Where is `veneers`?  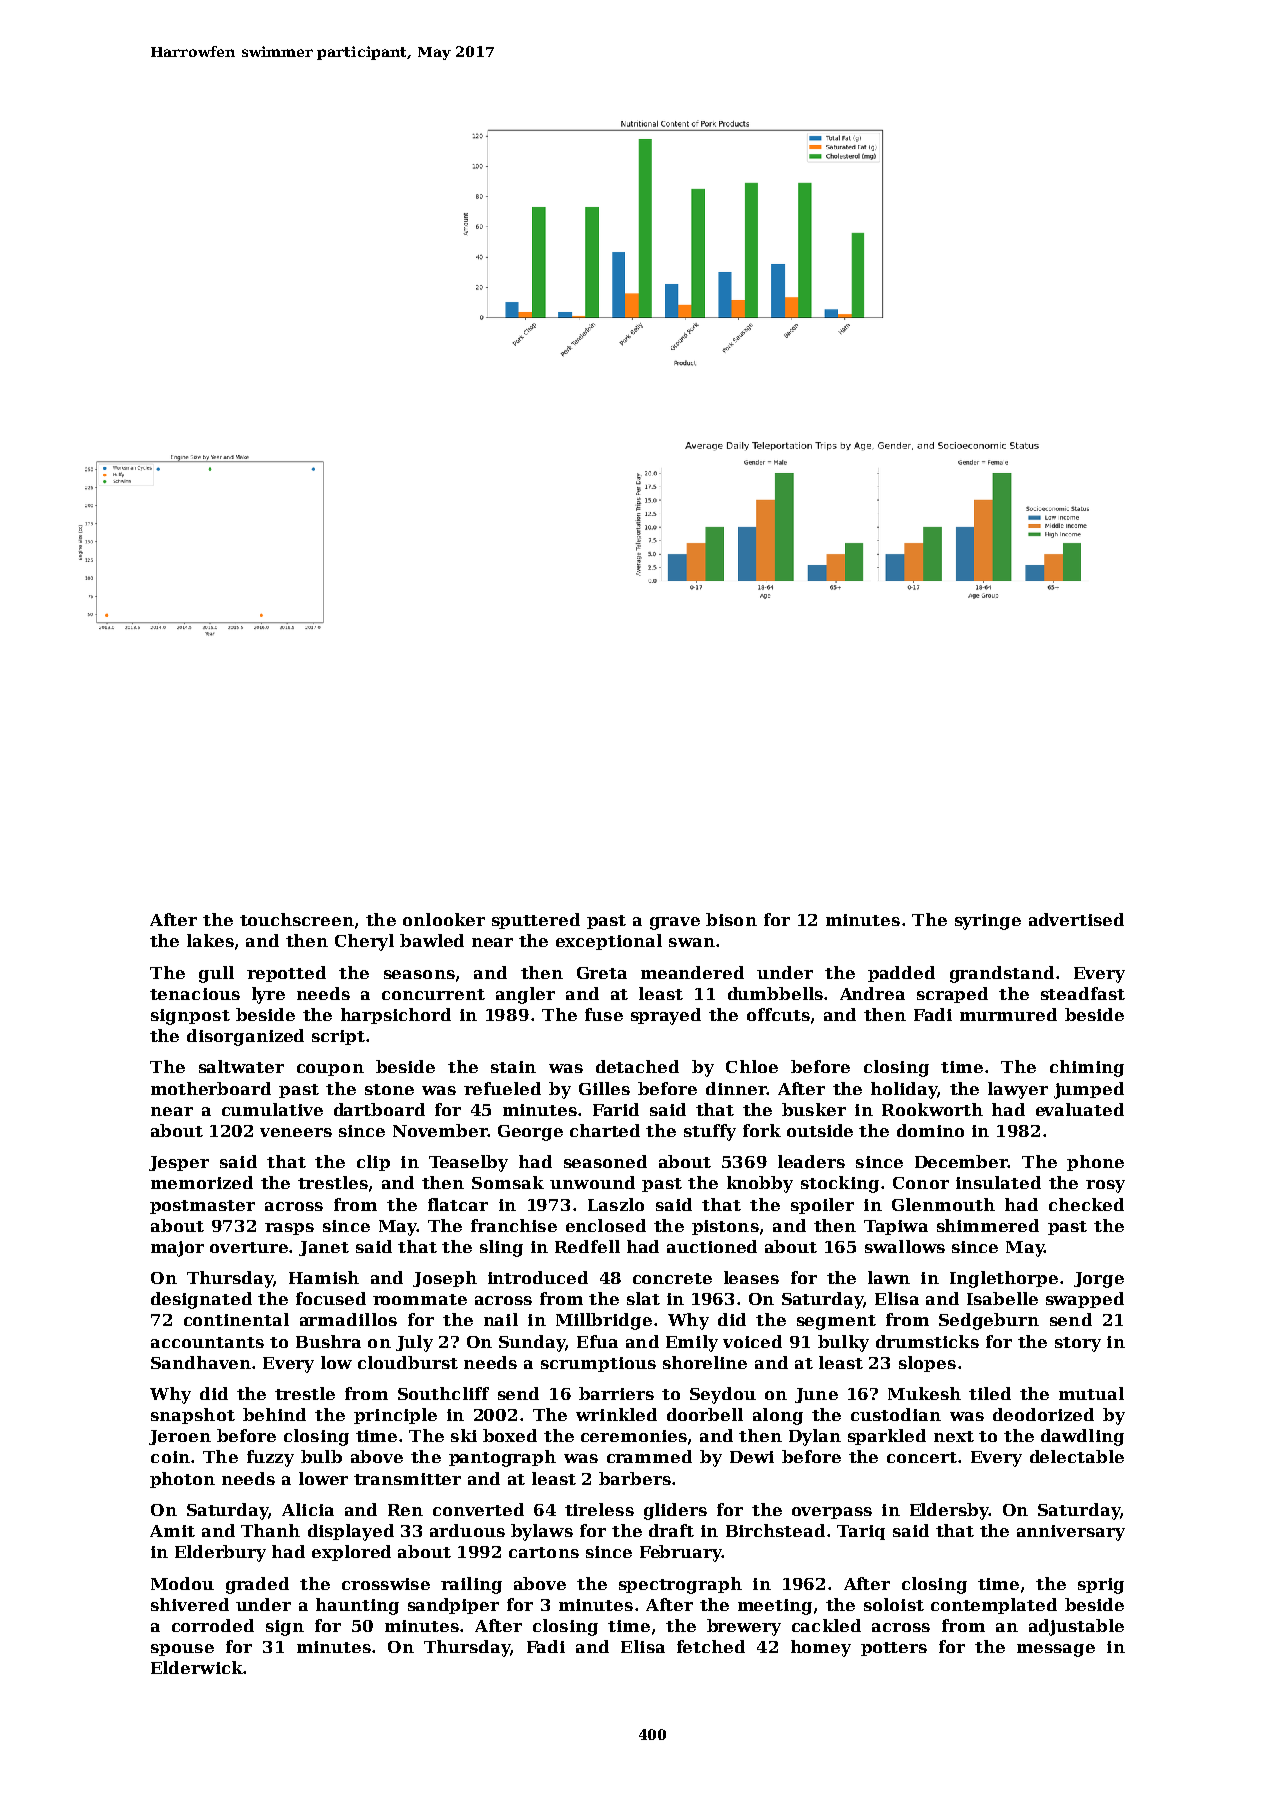 veneers is located at coordinates (296, 1132).
